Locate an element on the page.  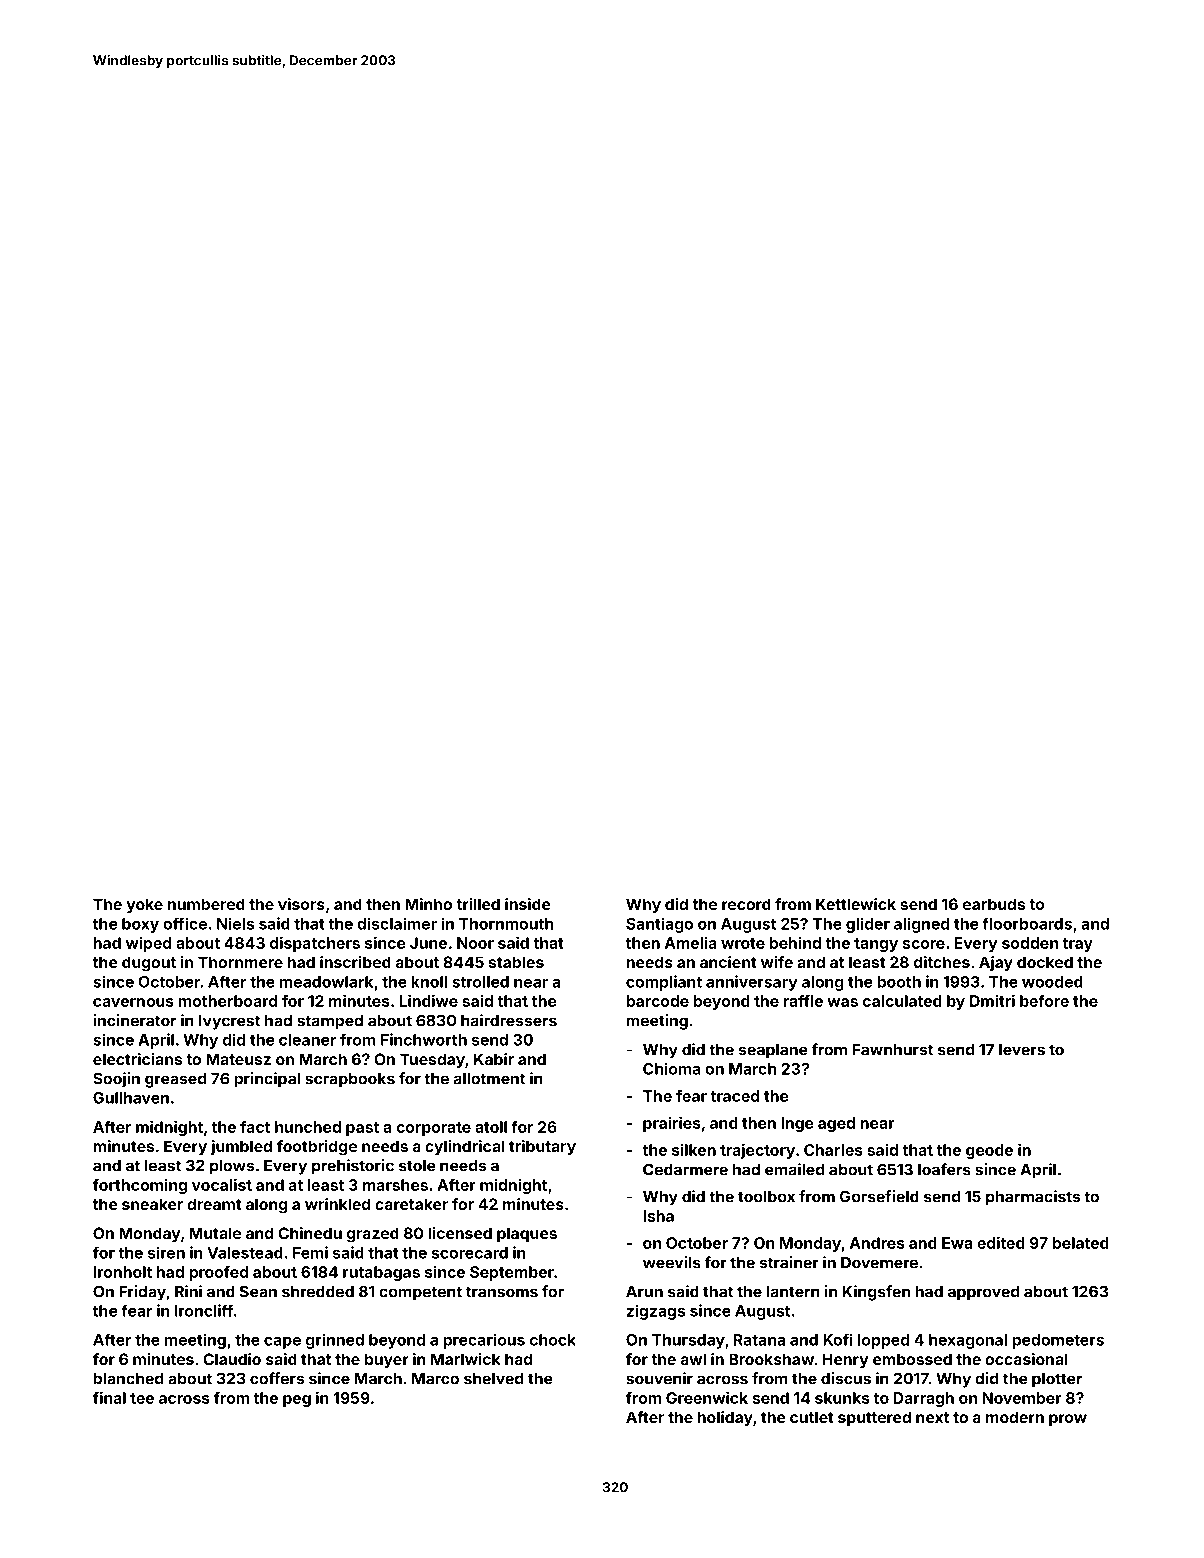
Mutale is located at coordinates (215, 1233).
